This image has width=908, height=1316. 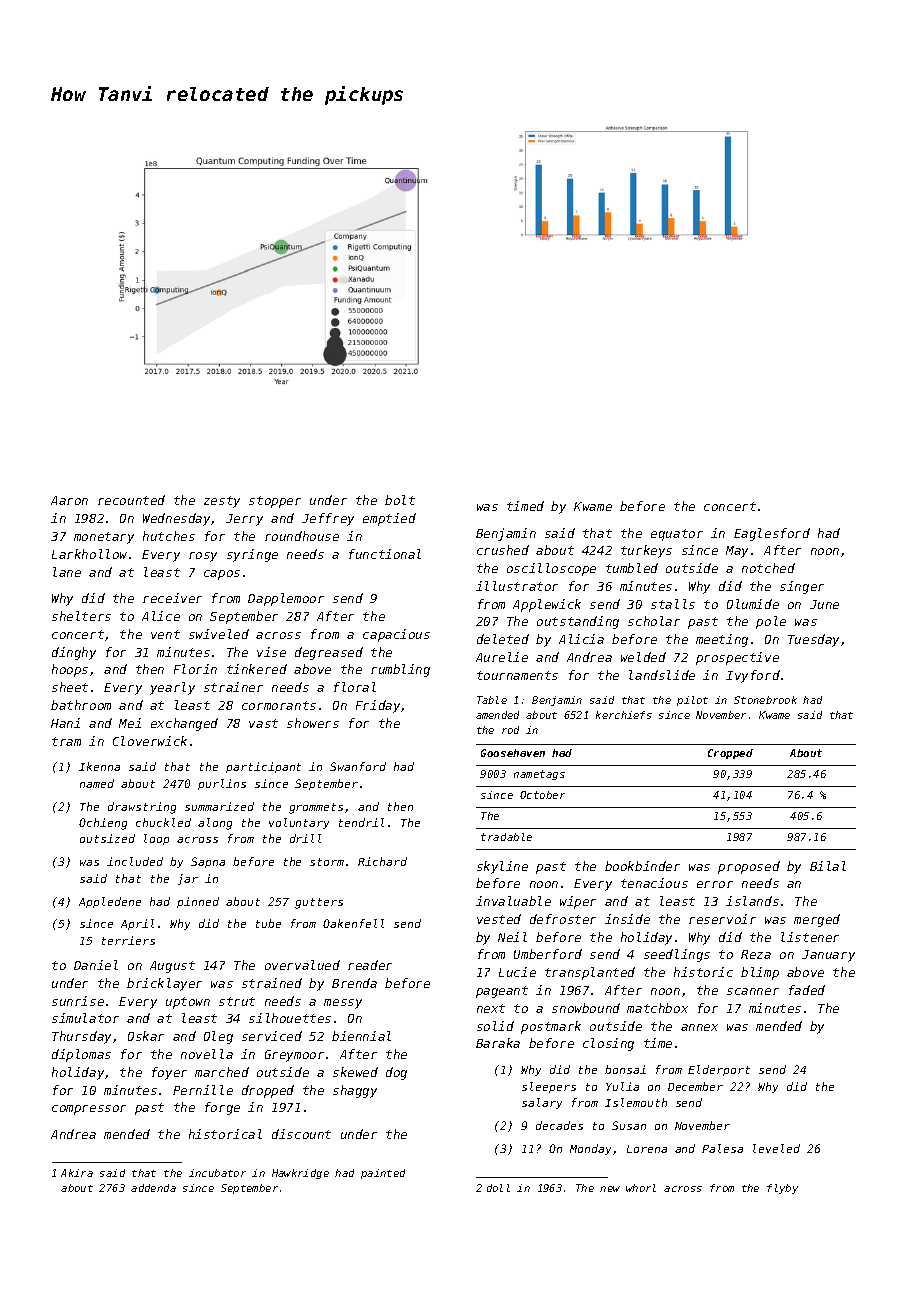 I want to click on Goosehaven, so click(x=513, y=753).
